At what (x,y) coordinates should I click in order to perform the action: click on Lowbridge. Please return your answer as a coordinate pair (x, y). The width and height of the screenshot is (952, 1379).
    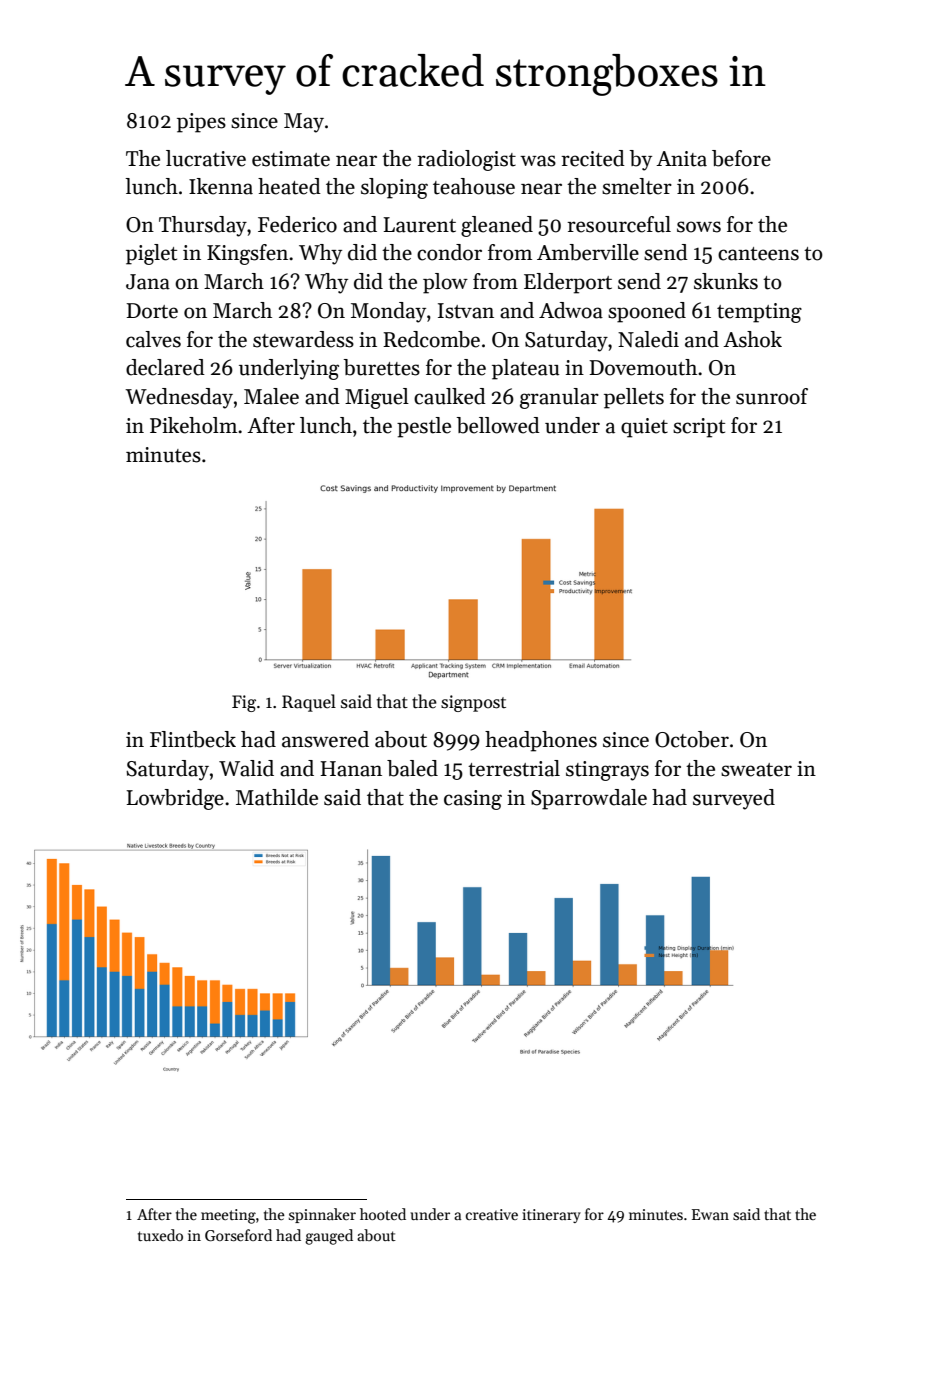
    Looking at the image, I should click on (175, 799).
